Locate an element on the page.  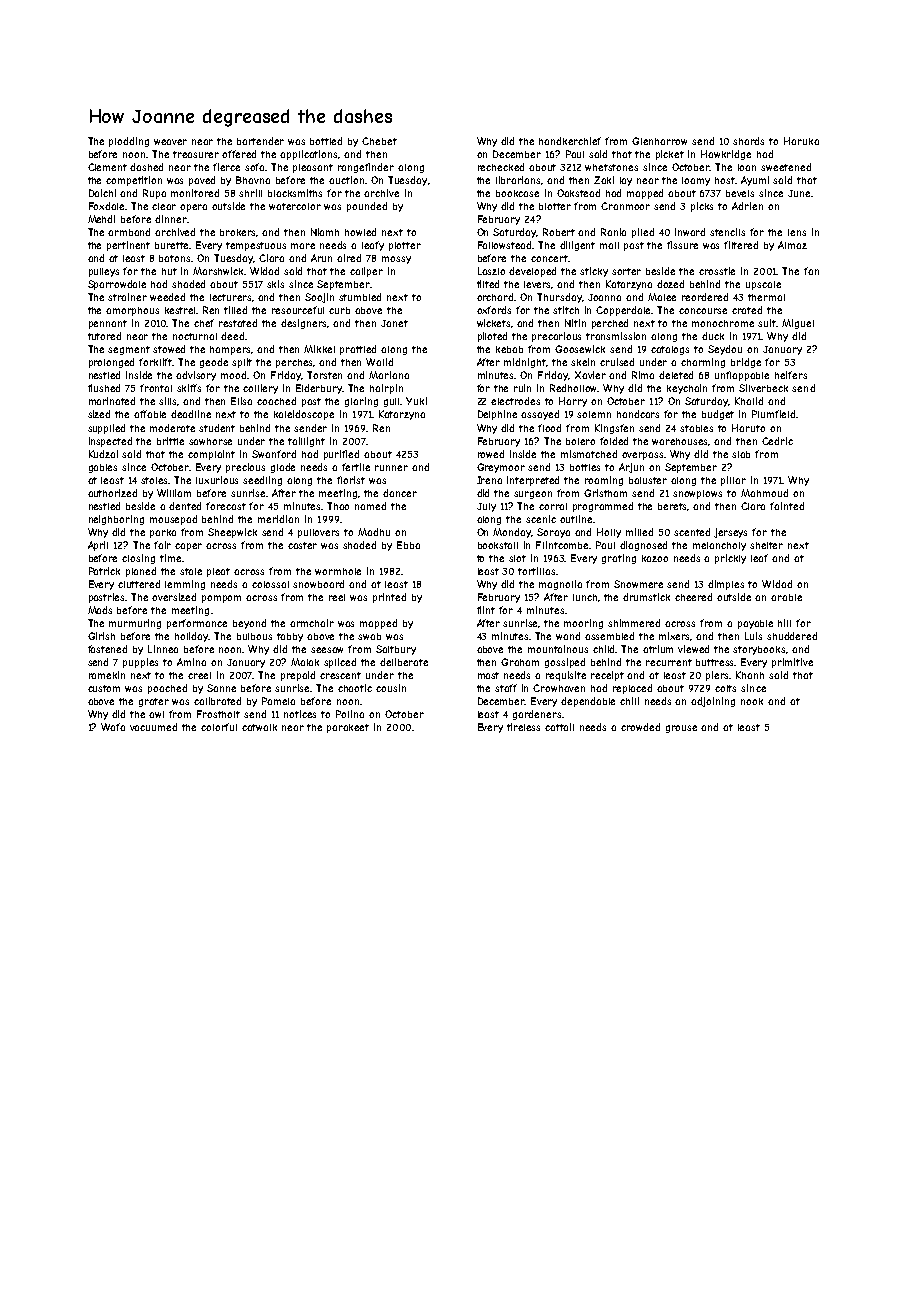
wand is located at coordinates (568, 636).
